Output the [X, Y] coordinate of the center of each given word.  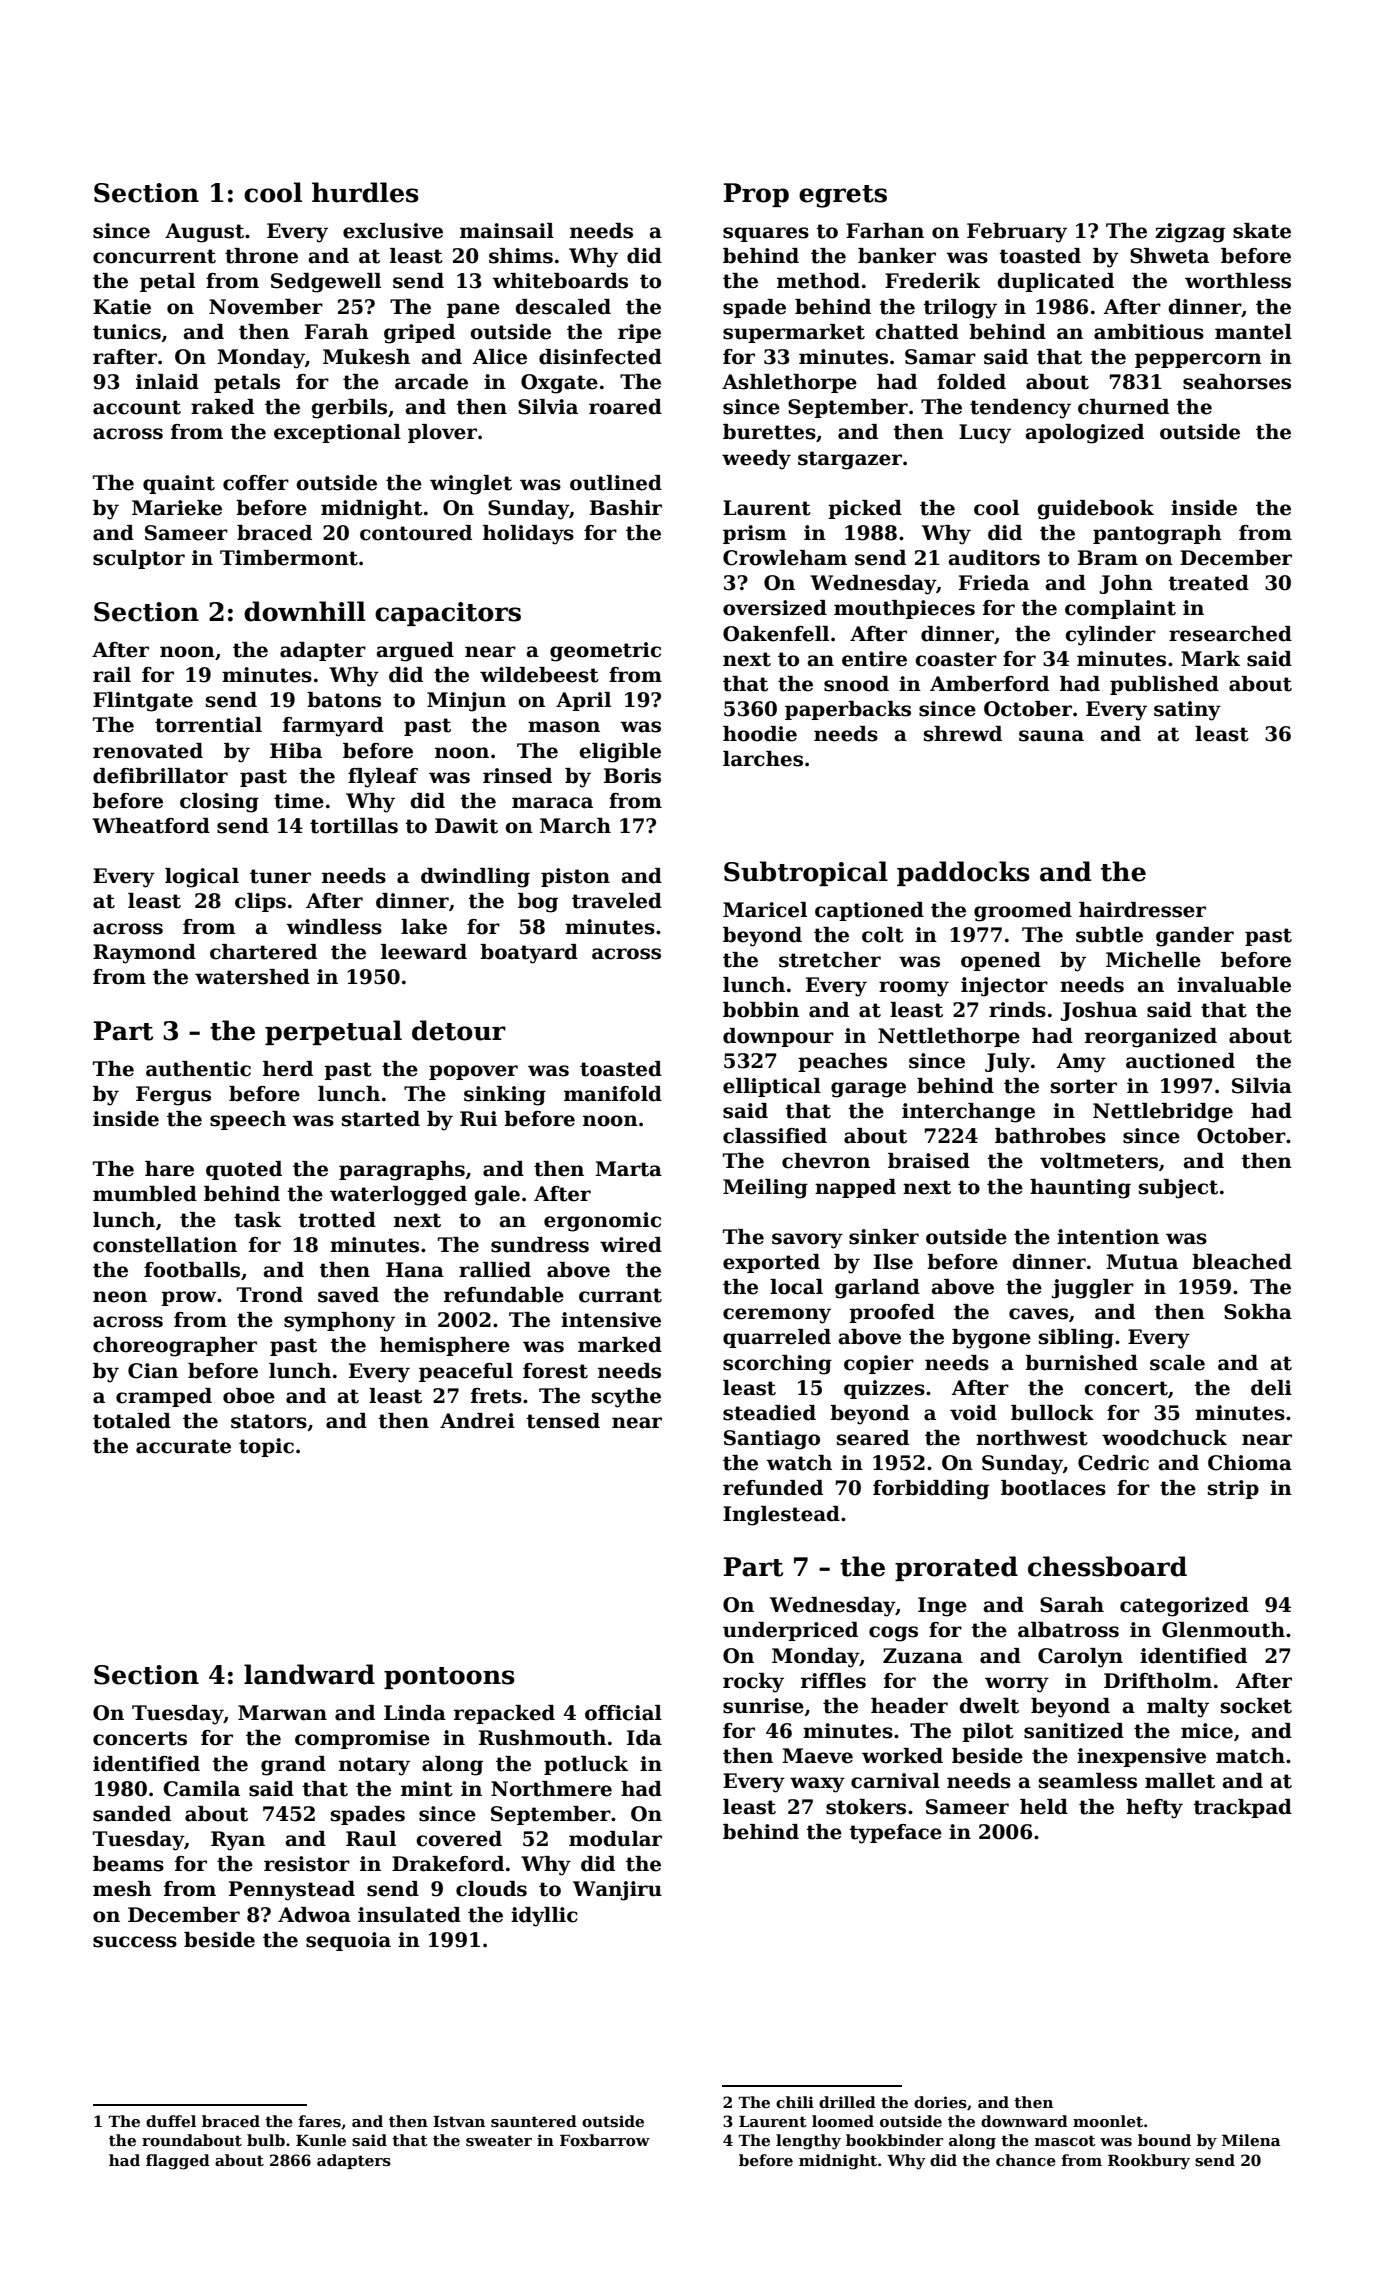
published [1164, 685]
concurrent [154, 256]
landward [309, 1674]
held [1044, 1807]
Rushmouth [542, 1738]
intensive [611, 1320]
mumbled [145, 1194]
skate [1262, 231]
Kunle [321, 2140]
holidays [528, 535]
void [973, 1413]
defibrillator [160, 776]
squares [766, 234]
